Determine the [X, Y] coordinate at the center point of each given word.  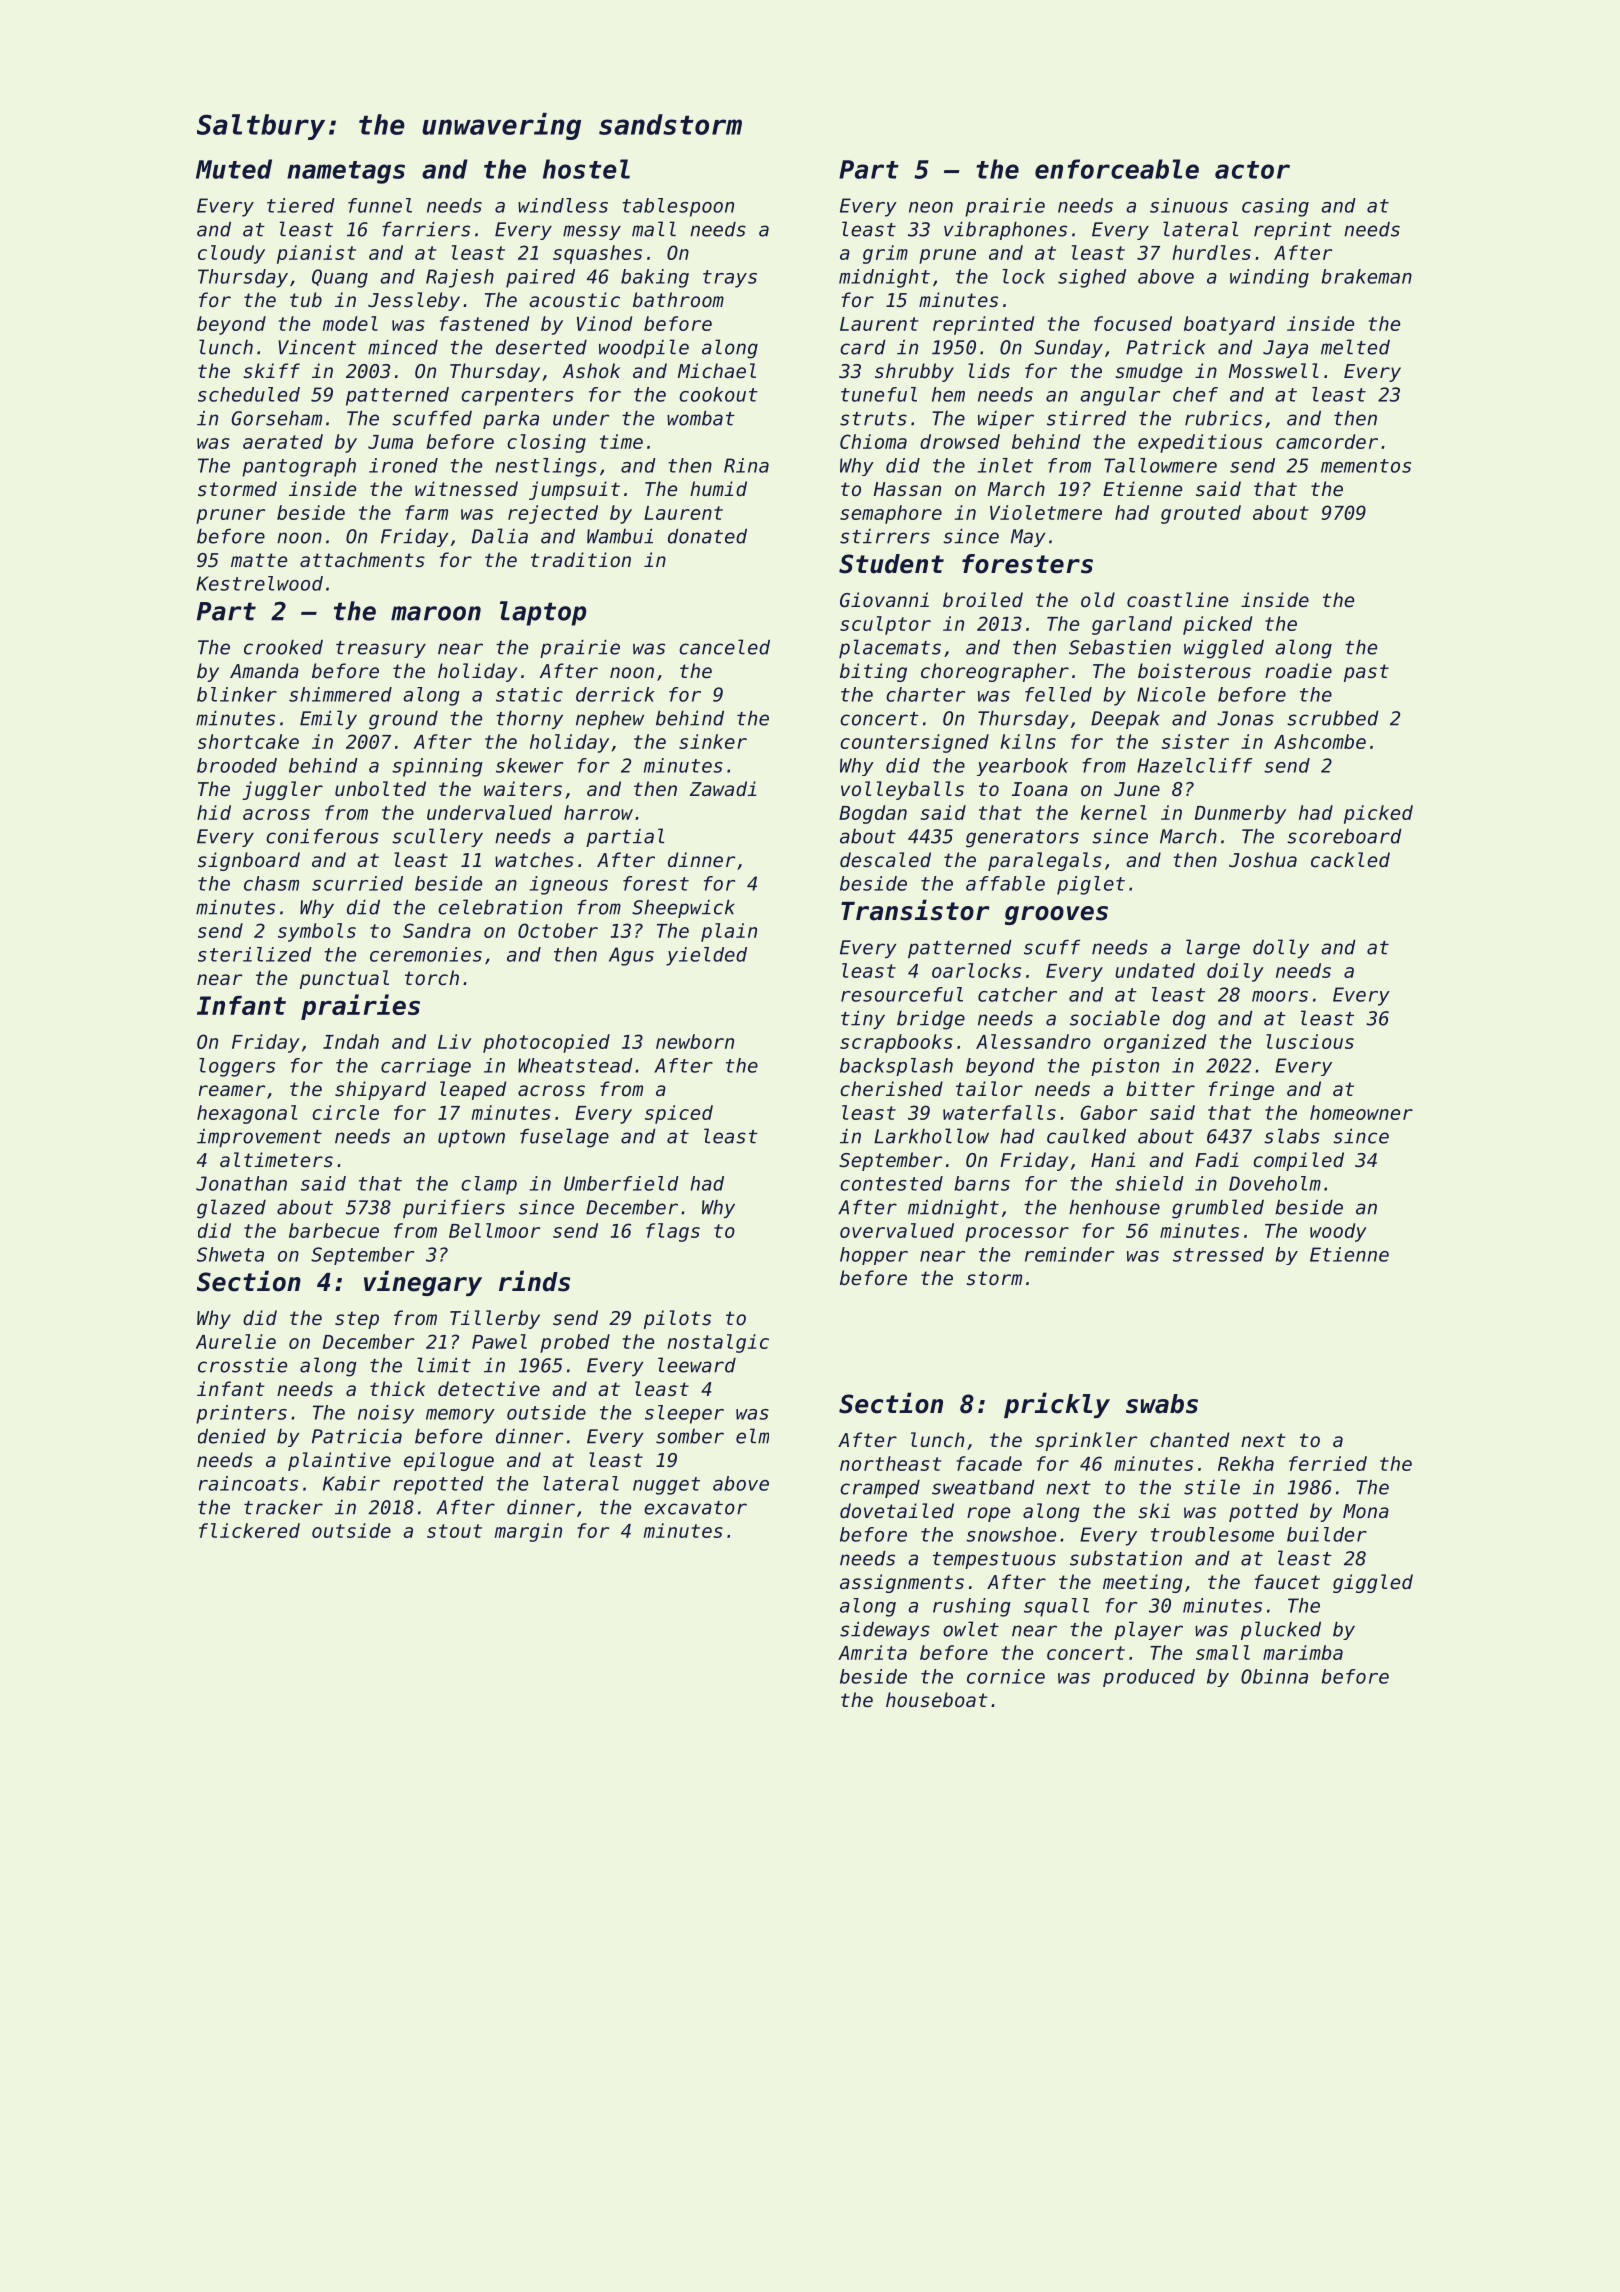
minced [403, 347]
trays [730, 279]
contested [891, 1183]
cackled [1350, 859]
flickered [249, 1530]
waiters [523, 788]
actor [1252, 170]
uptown [471, 1138]
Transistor [915, 910]
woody [1338, 1232]
